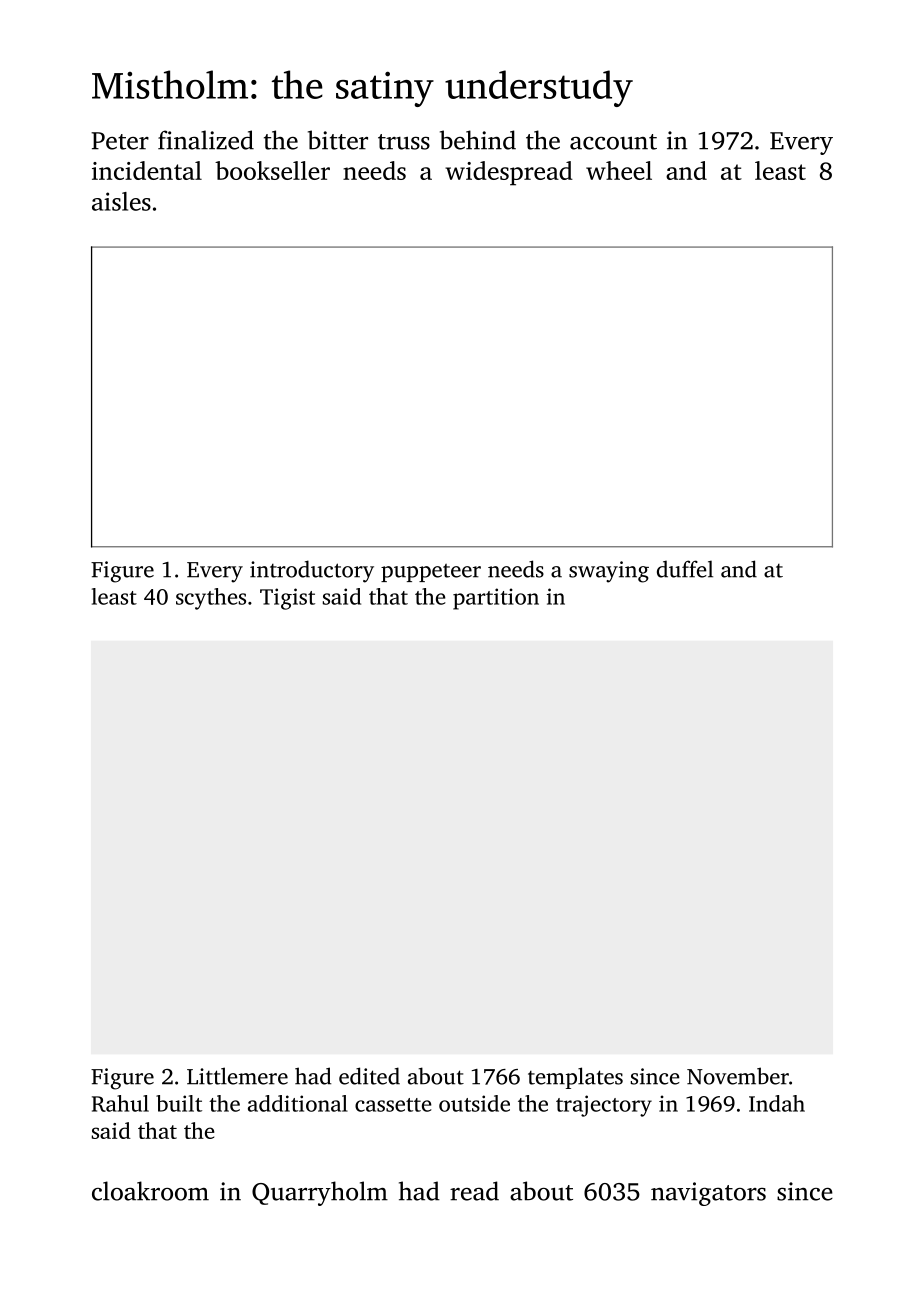 Image resolution: width=924 pixels, height=1311 pixels. Describe the element at coordinates (211, 599) in the screenshot. I see `scythes` at that location.
